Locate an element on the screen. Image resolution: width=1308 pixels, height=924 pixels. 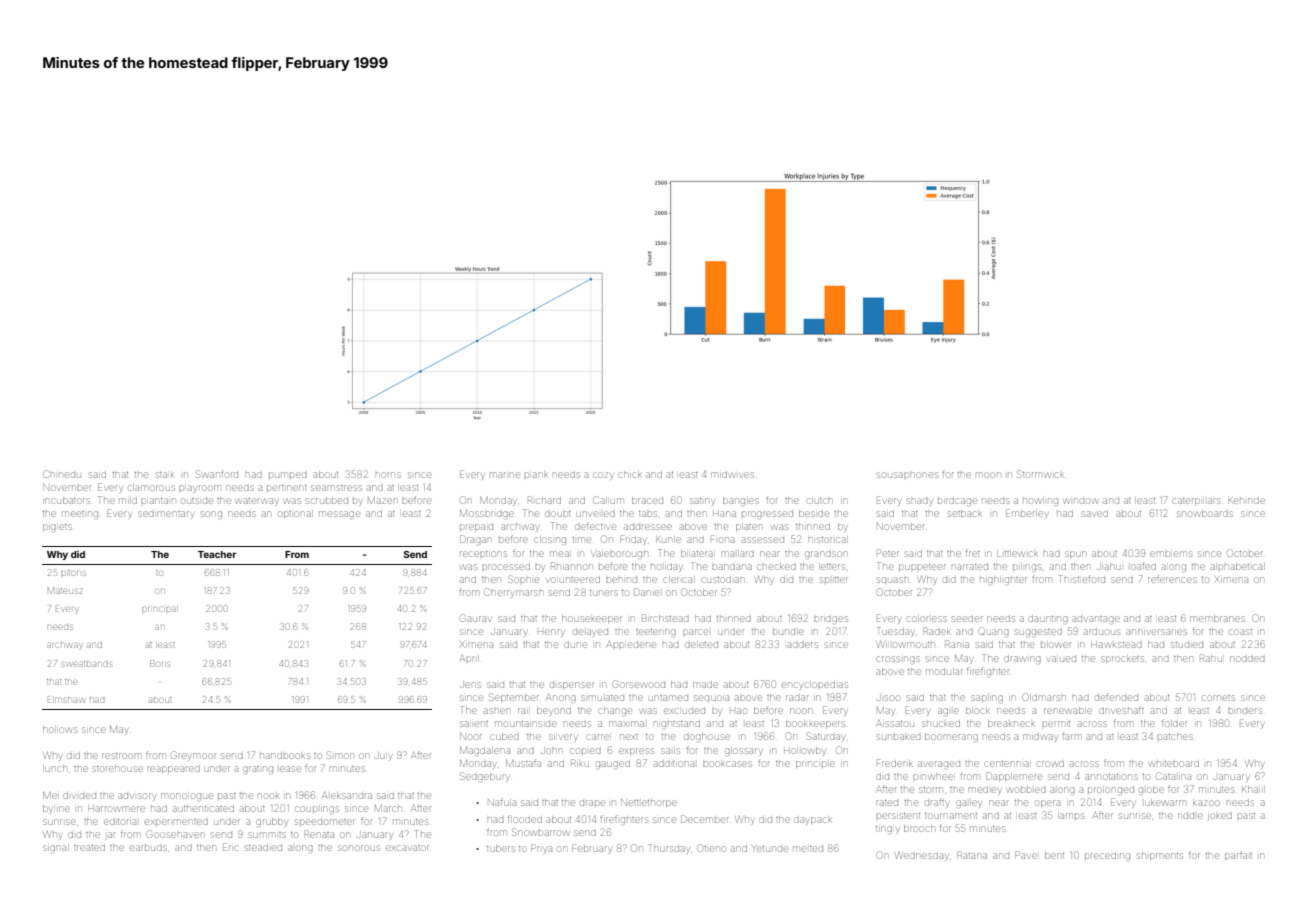
moon is located at coordinates (987, 475).
